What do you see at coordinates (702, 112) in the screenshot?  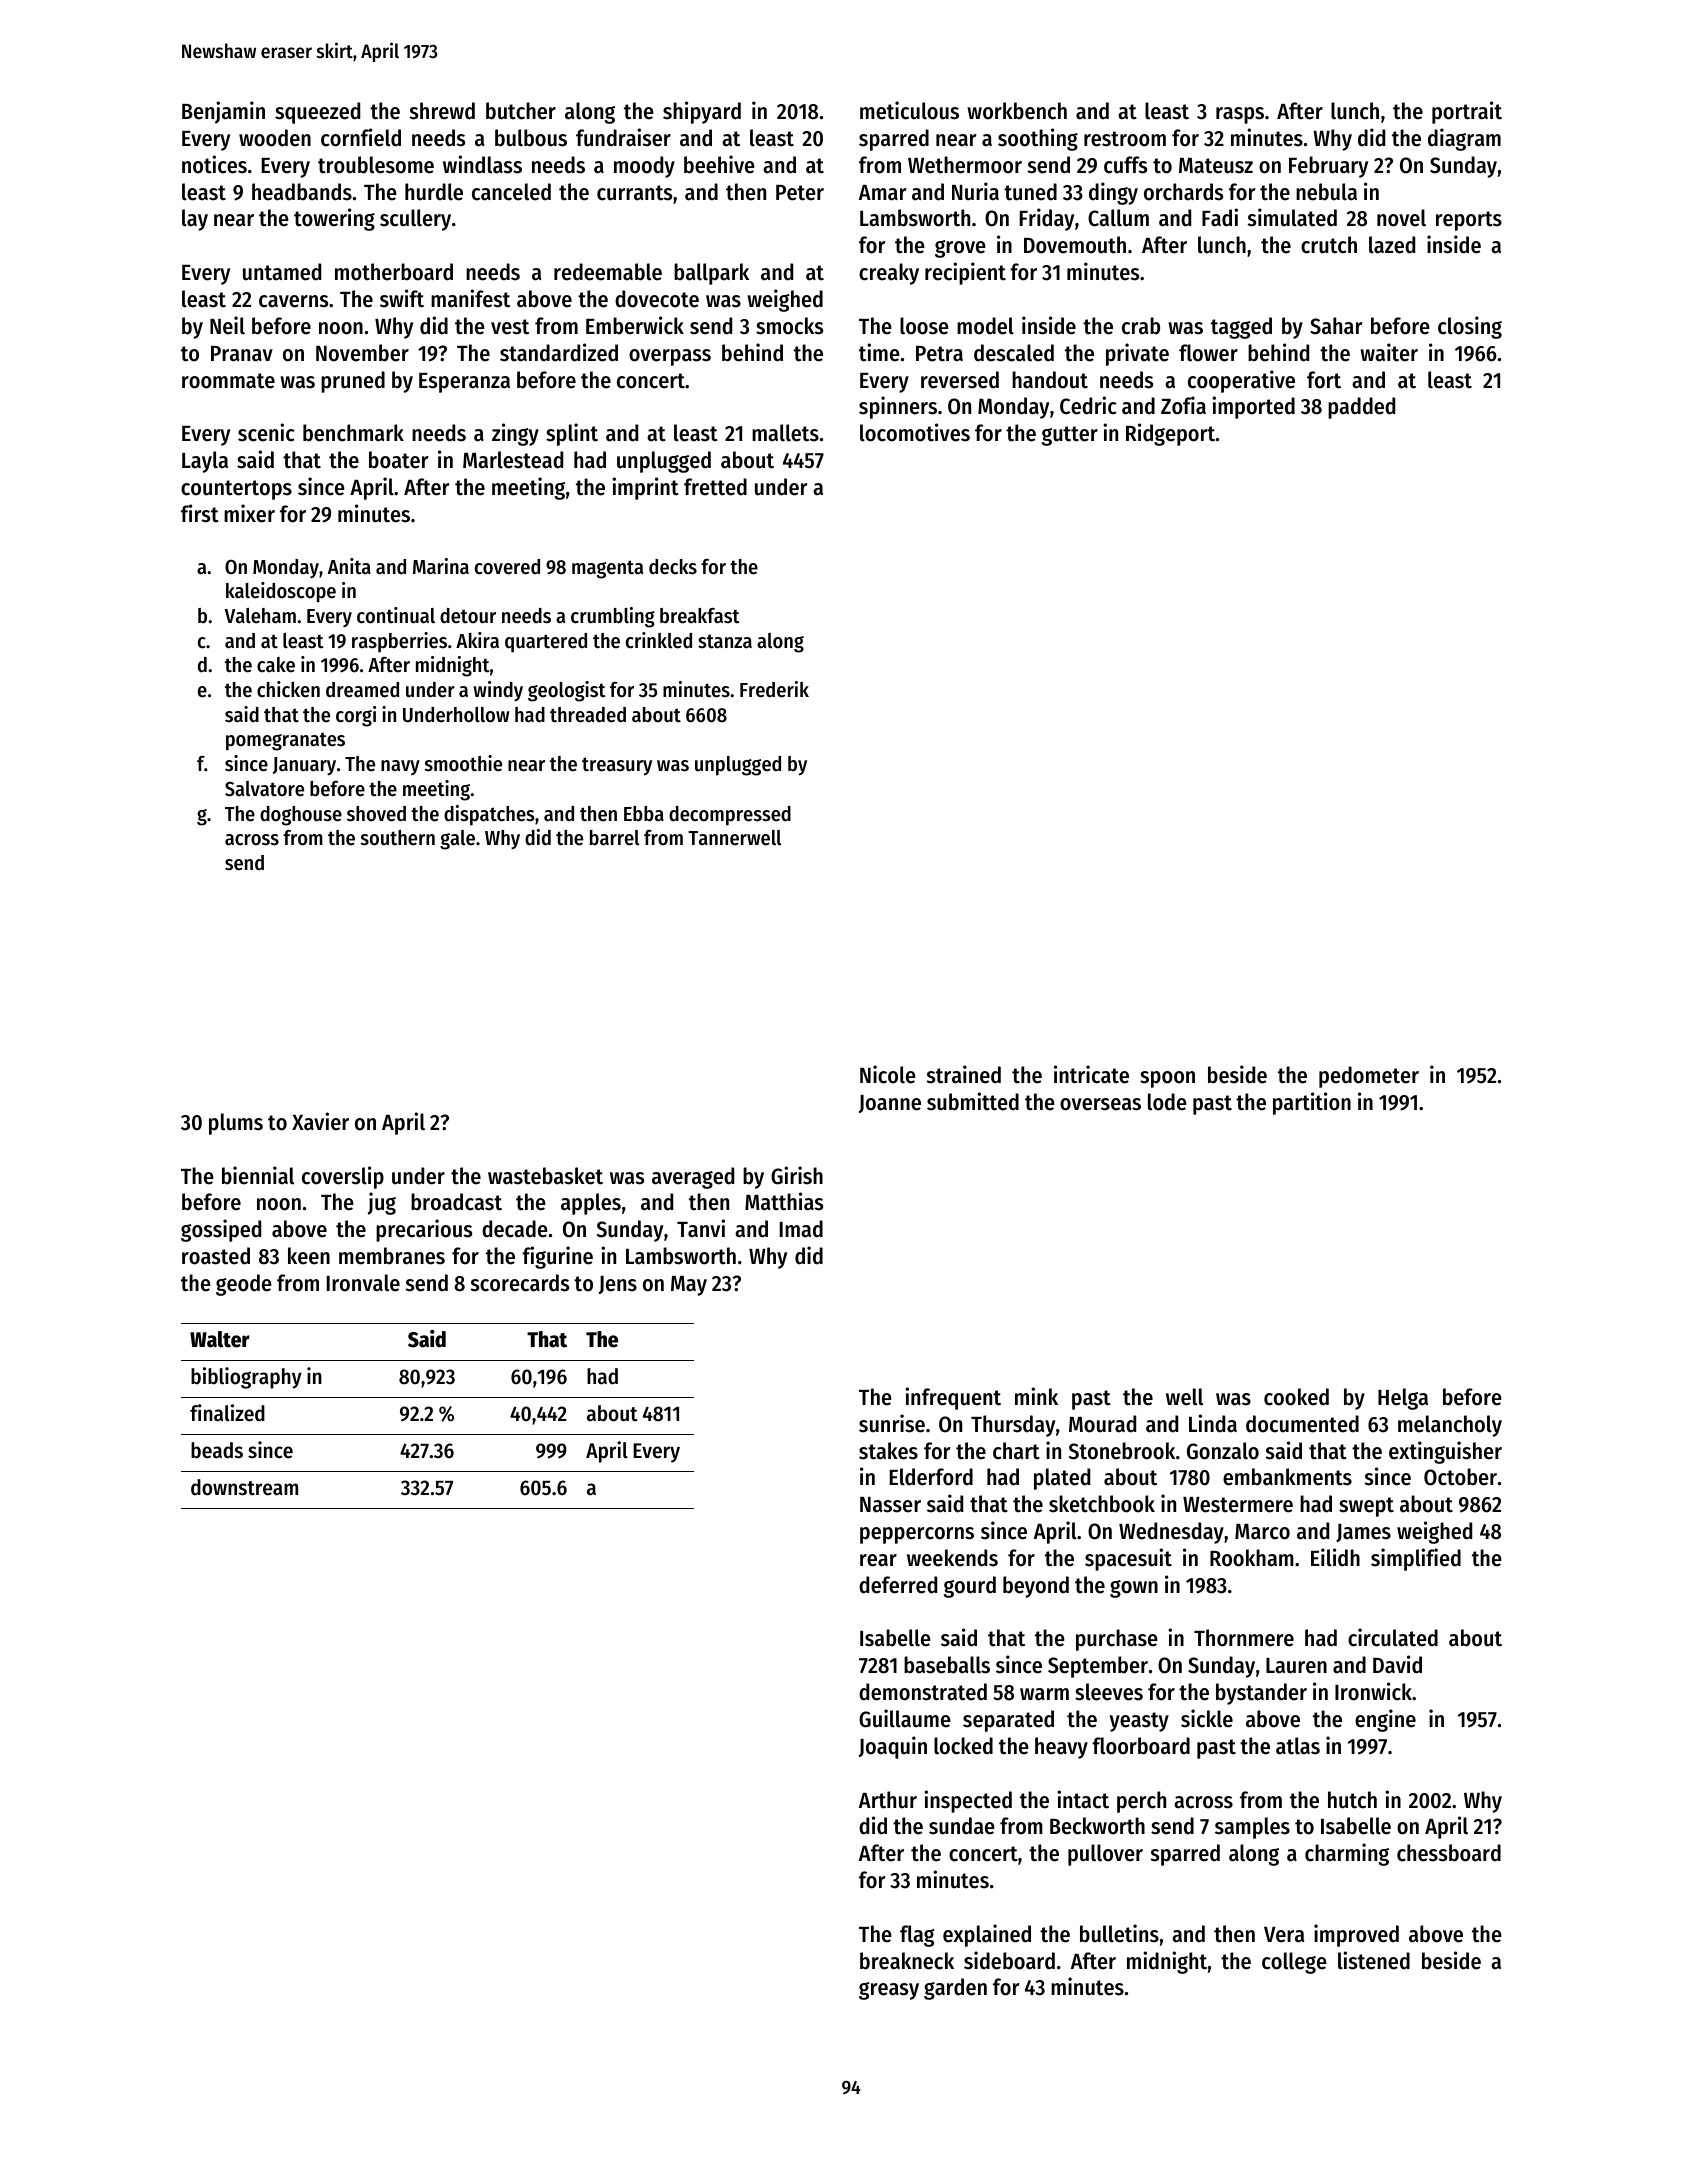 I see `shipyard` at bounding box center [702, 112].
